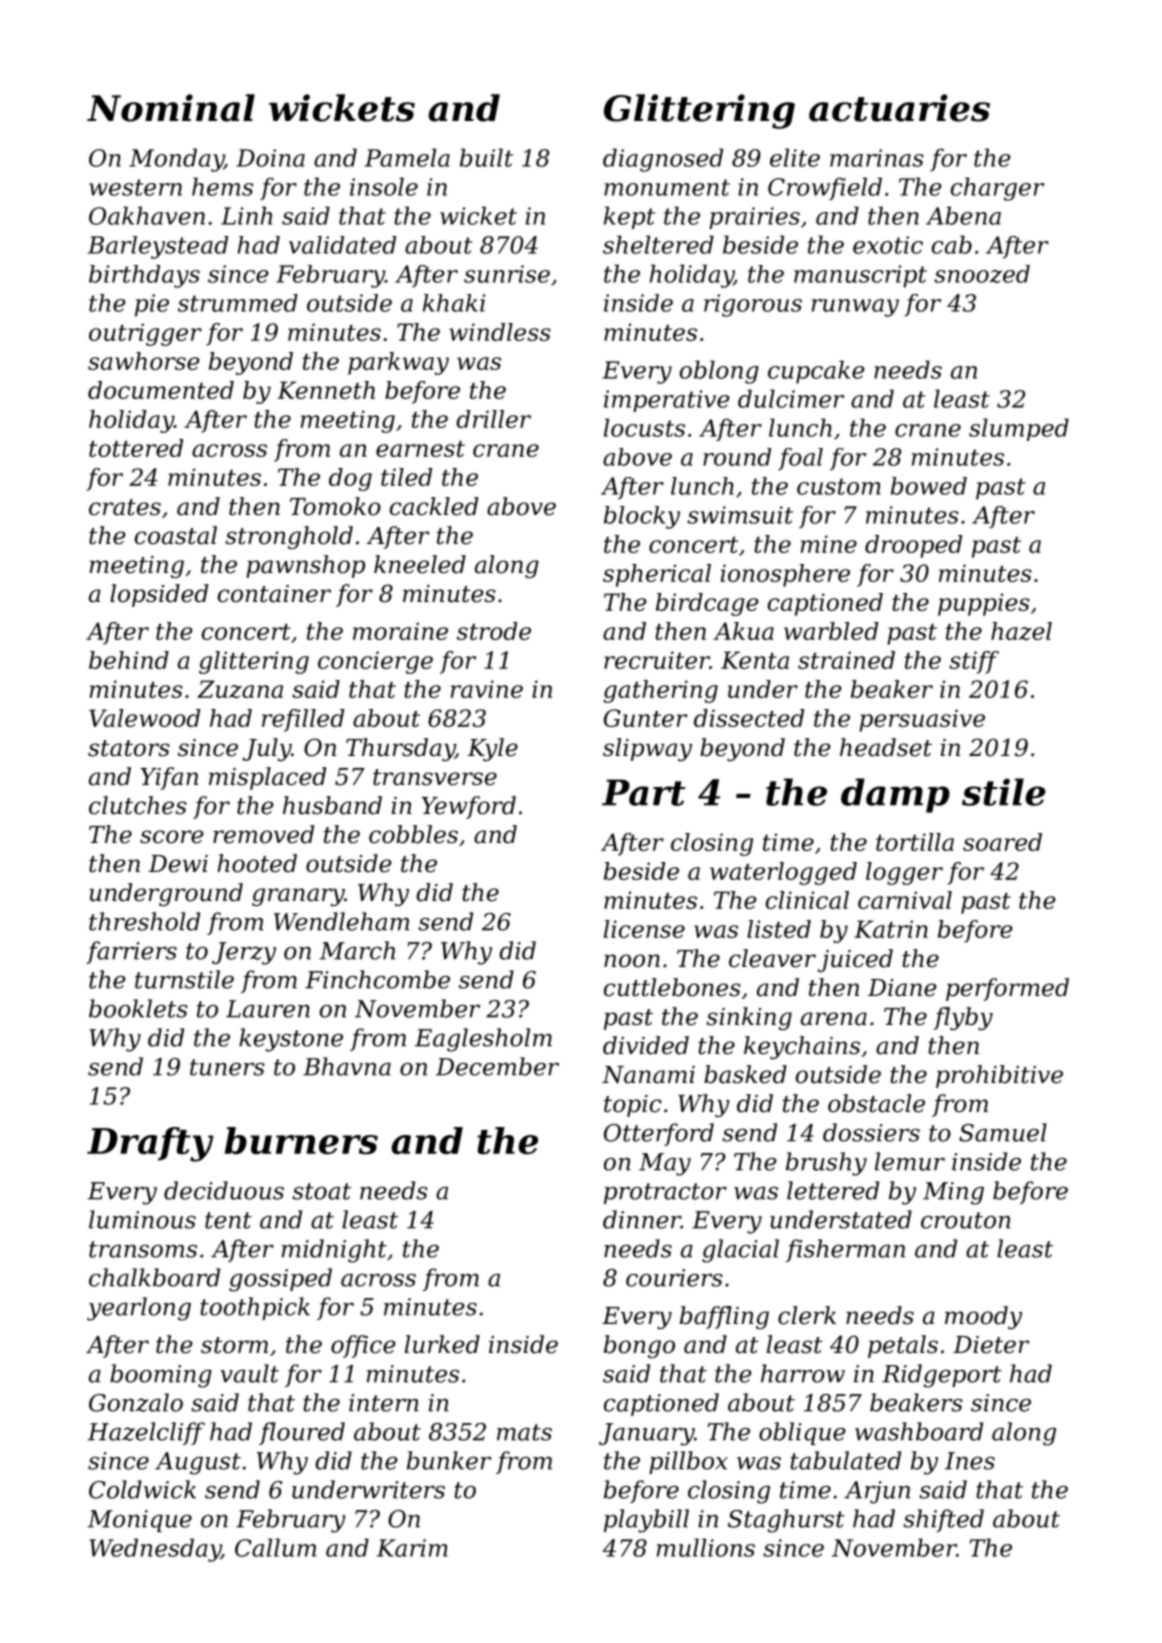  What do you see at coordinates (155, 1550) in the screenshot?
I see `Wednesday` at bounding box center [155, 1550].
